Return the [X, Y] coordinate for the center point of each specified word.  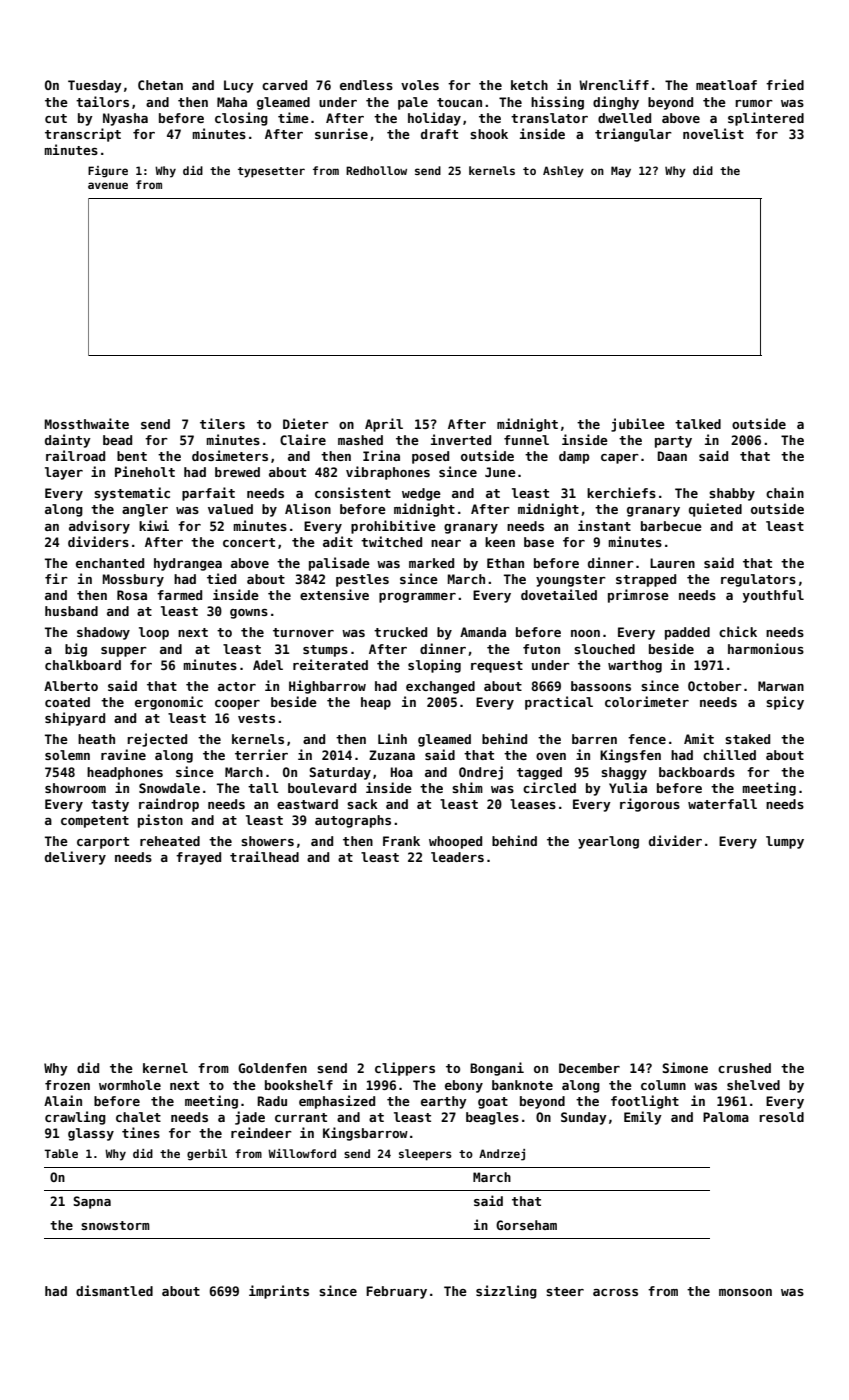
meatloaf [726, 85]
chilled [729, 754]
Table [61, 1153]
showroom [75, 788]
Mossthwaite [87, 423]
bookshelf [299, 1085]
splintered [766, 119]
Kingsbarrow [365, 1134]
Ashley [563, 172]
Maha [232, 102]
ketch [529, 85]
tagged [539, 773]
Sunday [584, 1118]
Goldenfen [272, 1068]
